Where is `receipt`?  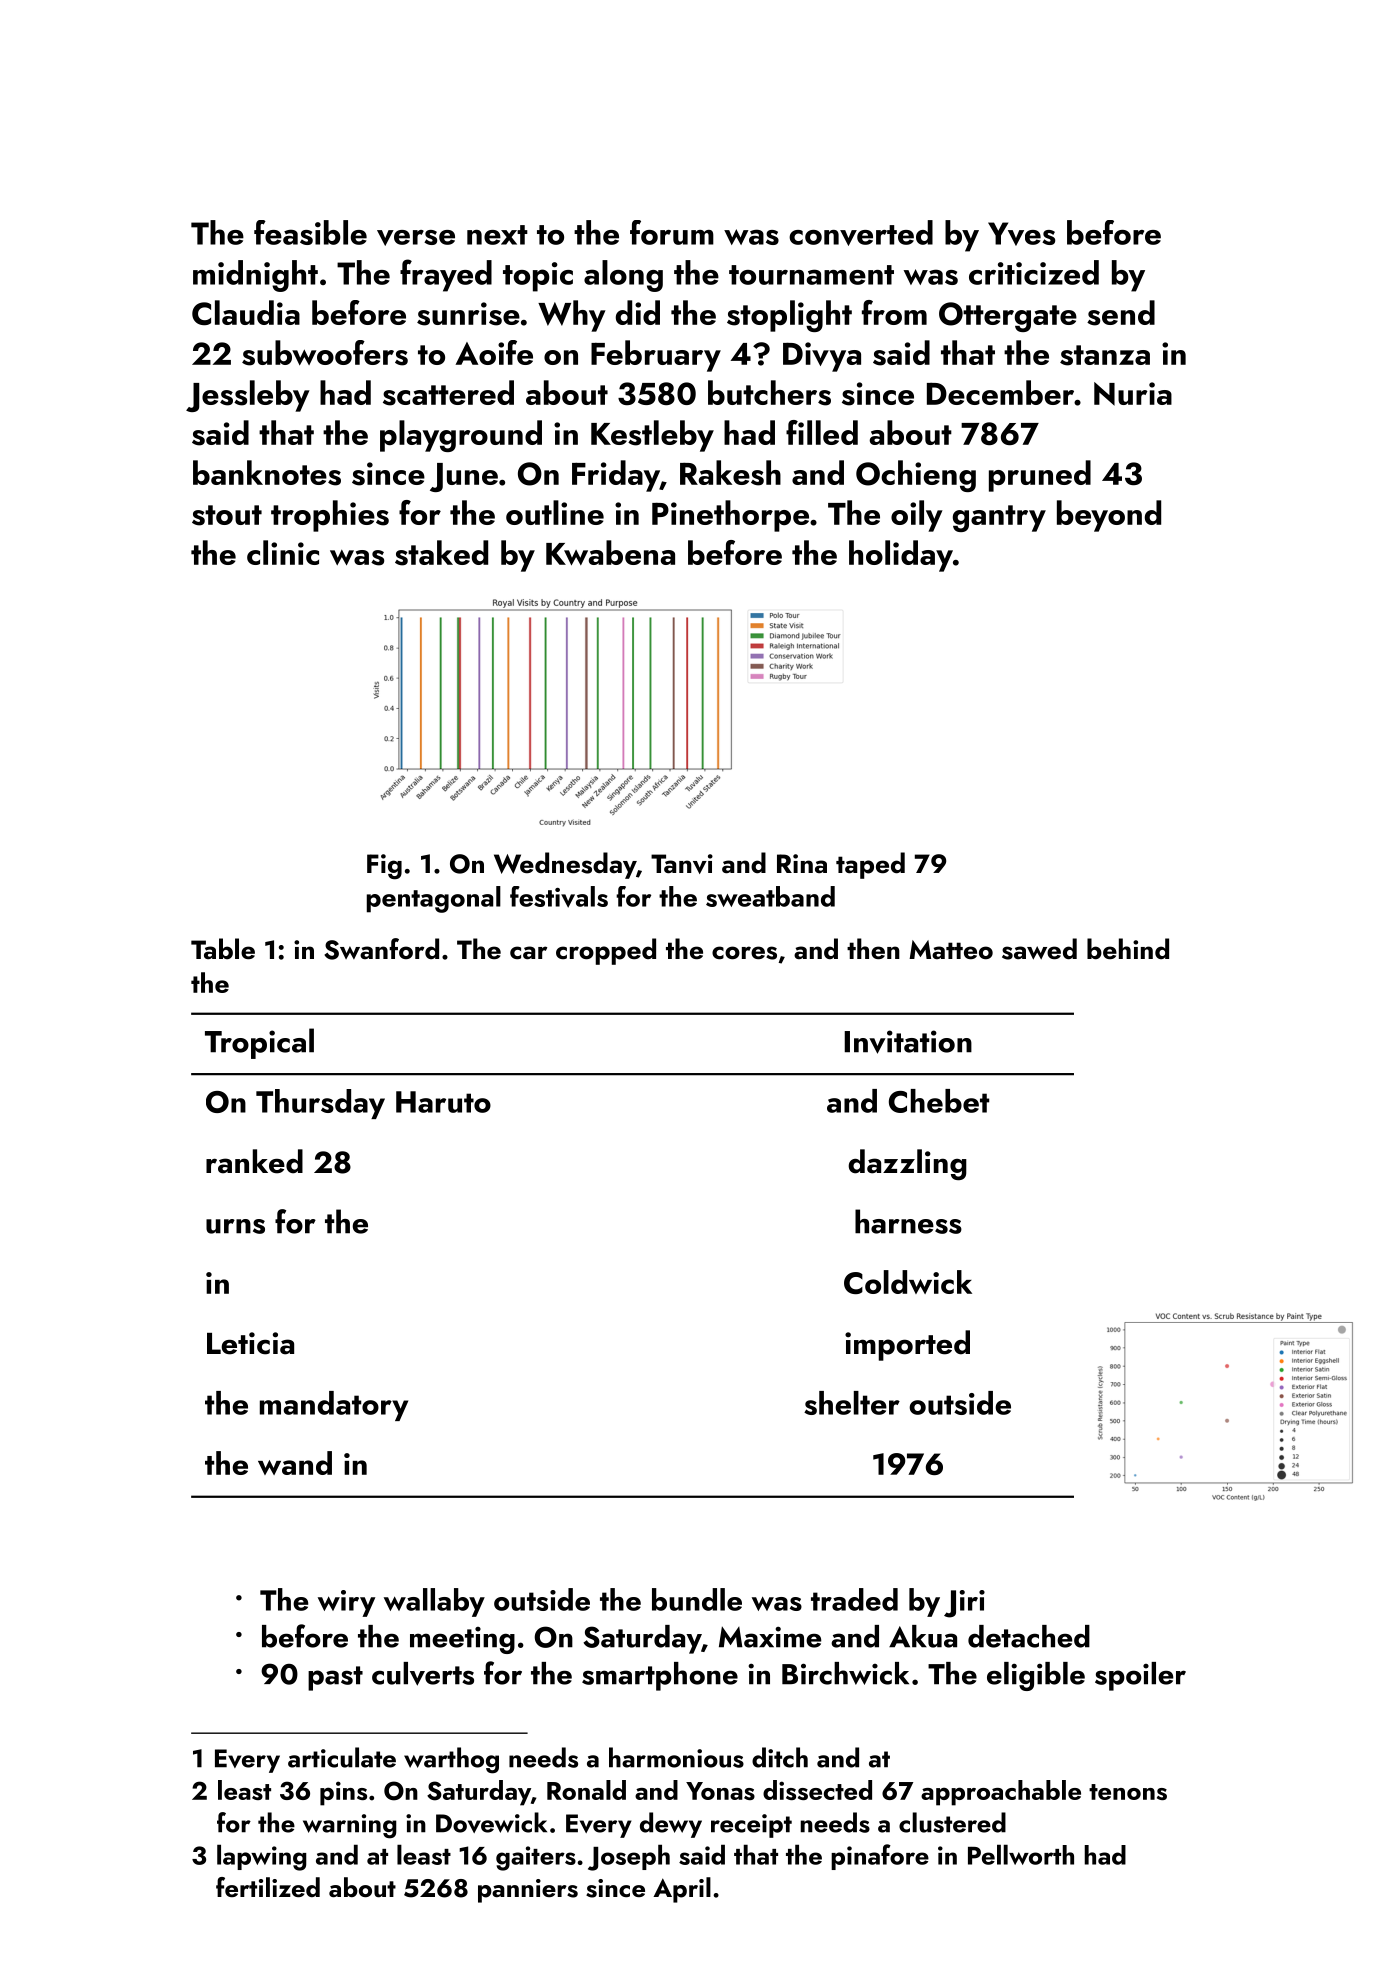
receipt is located at coordinates (751, 1826).
